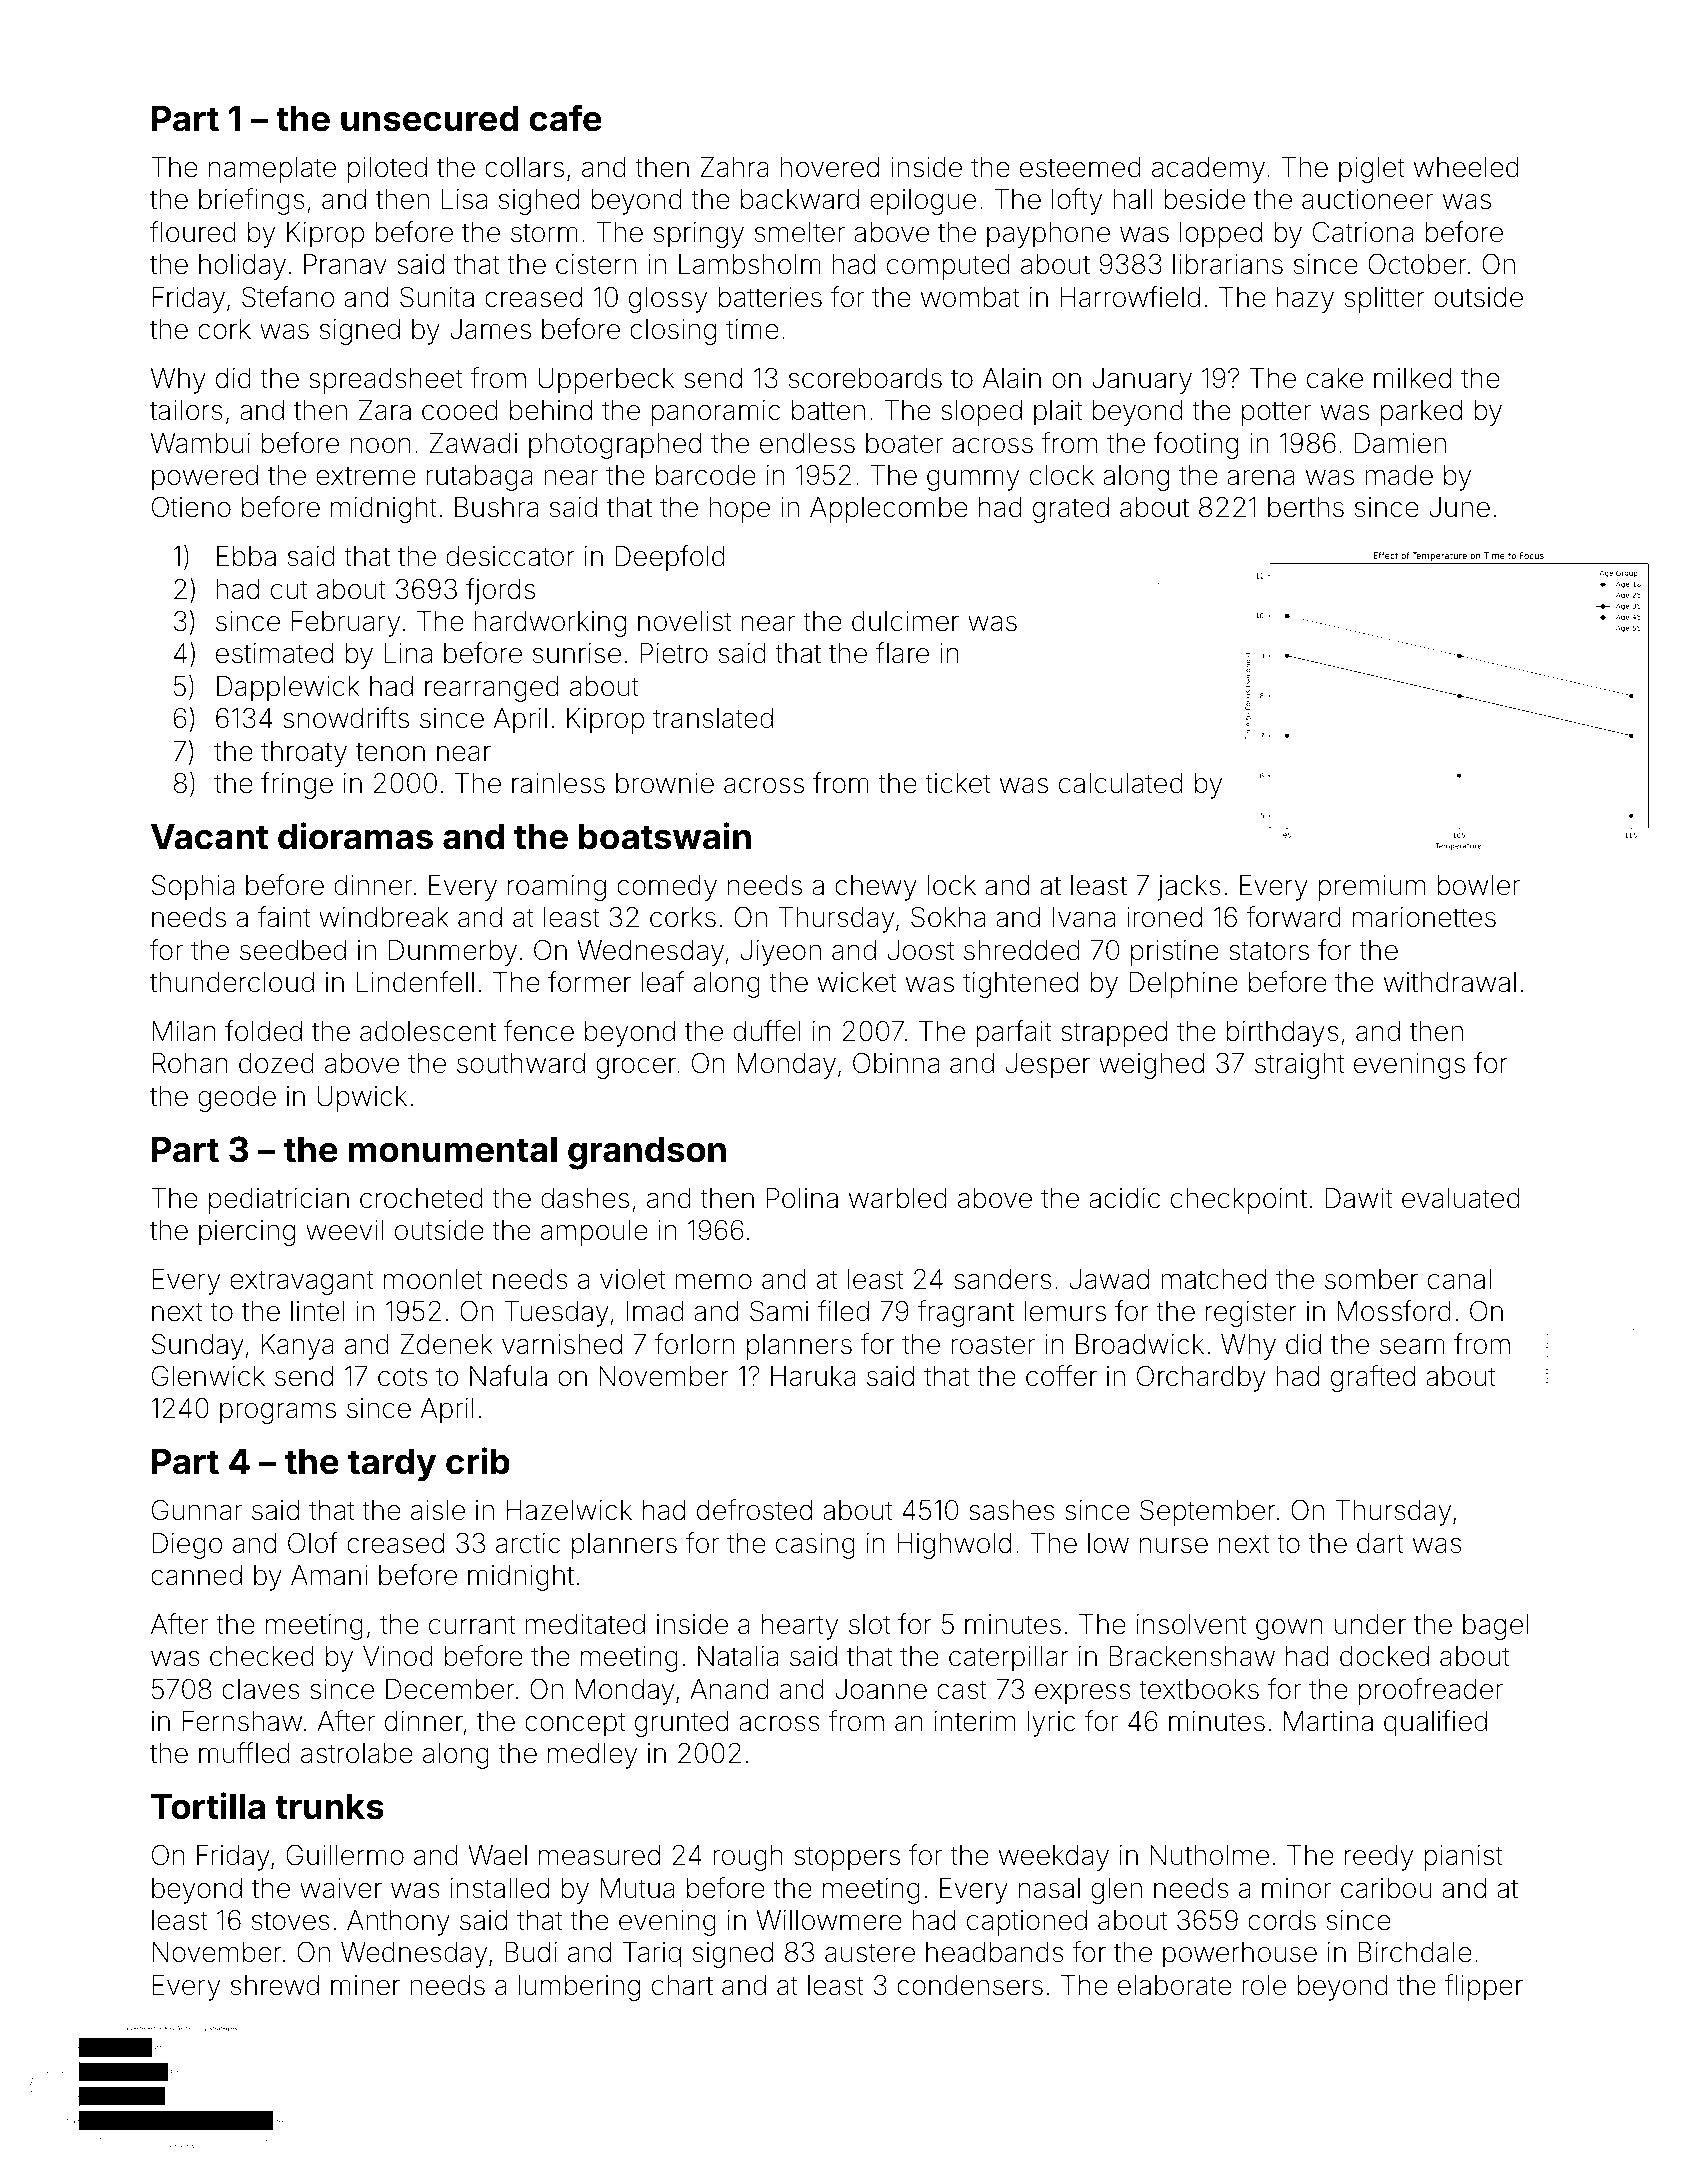  Describe the element at coordinates (1371, 888) in the document. I see `premium` at that location.
